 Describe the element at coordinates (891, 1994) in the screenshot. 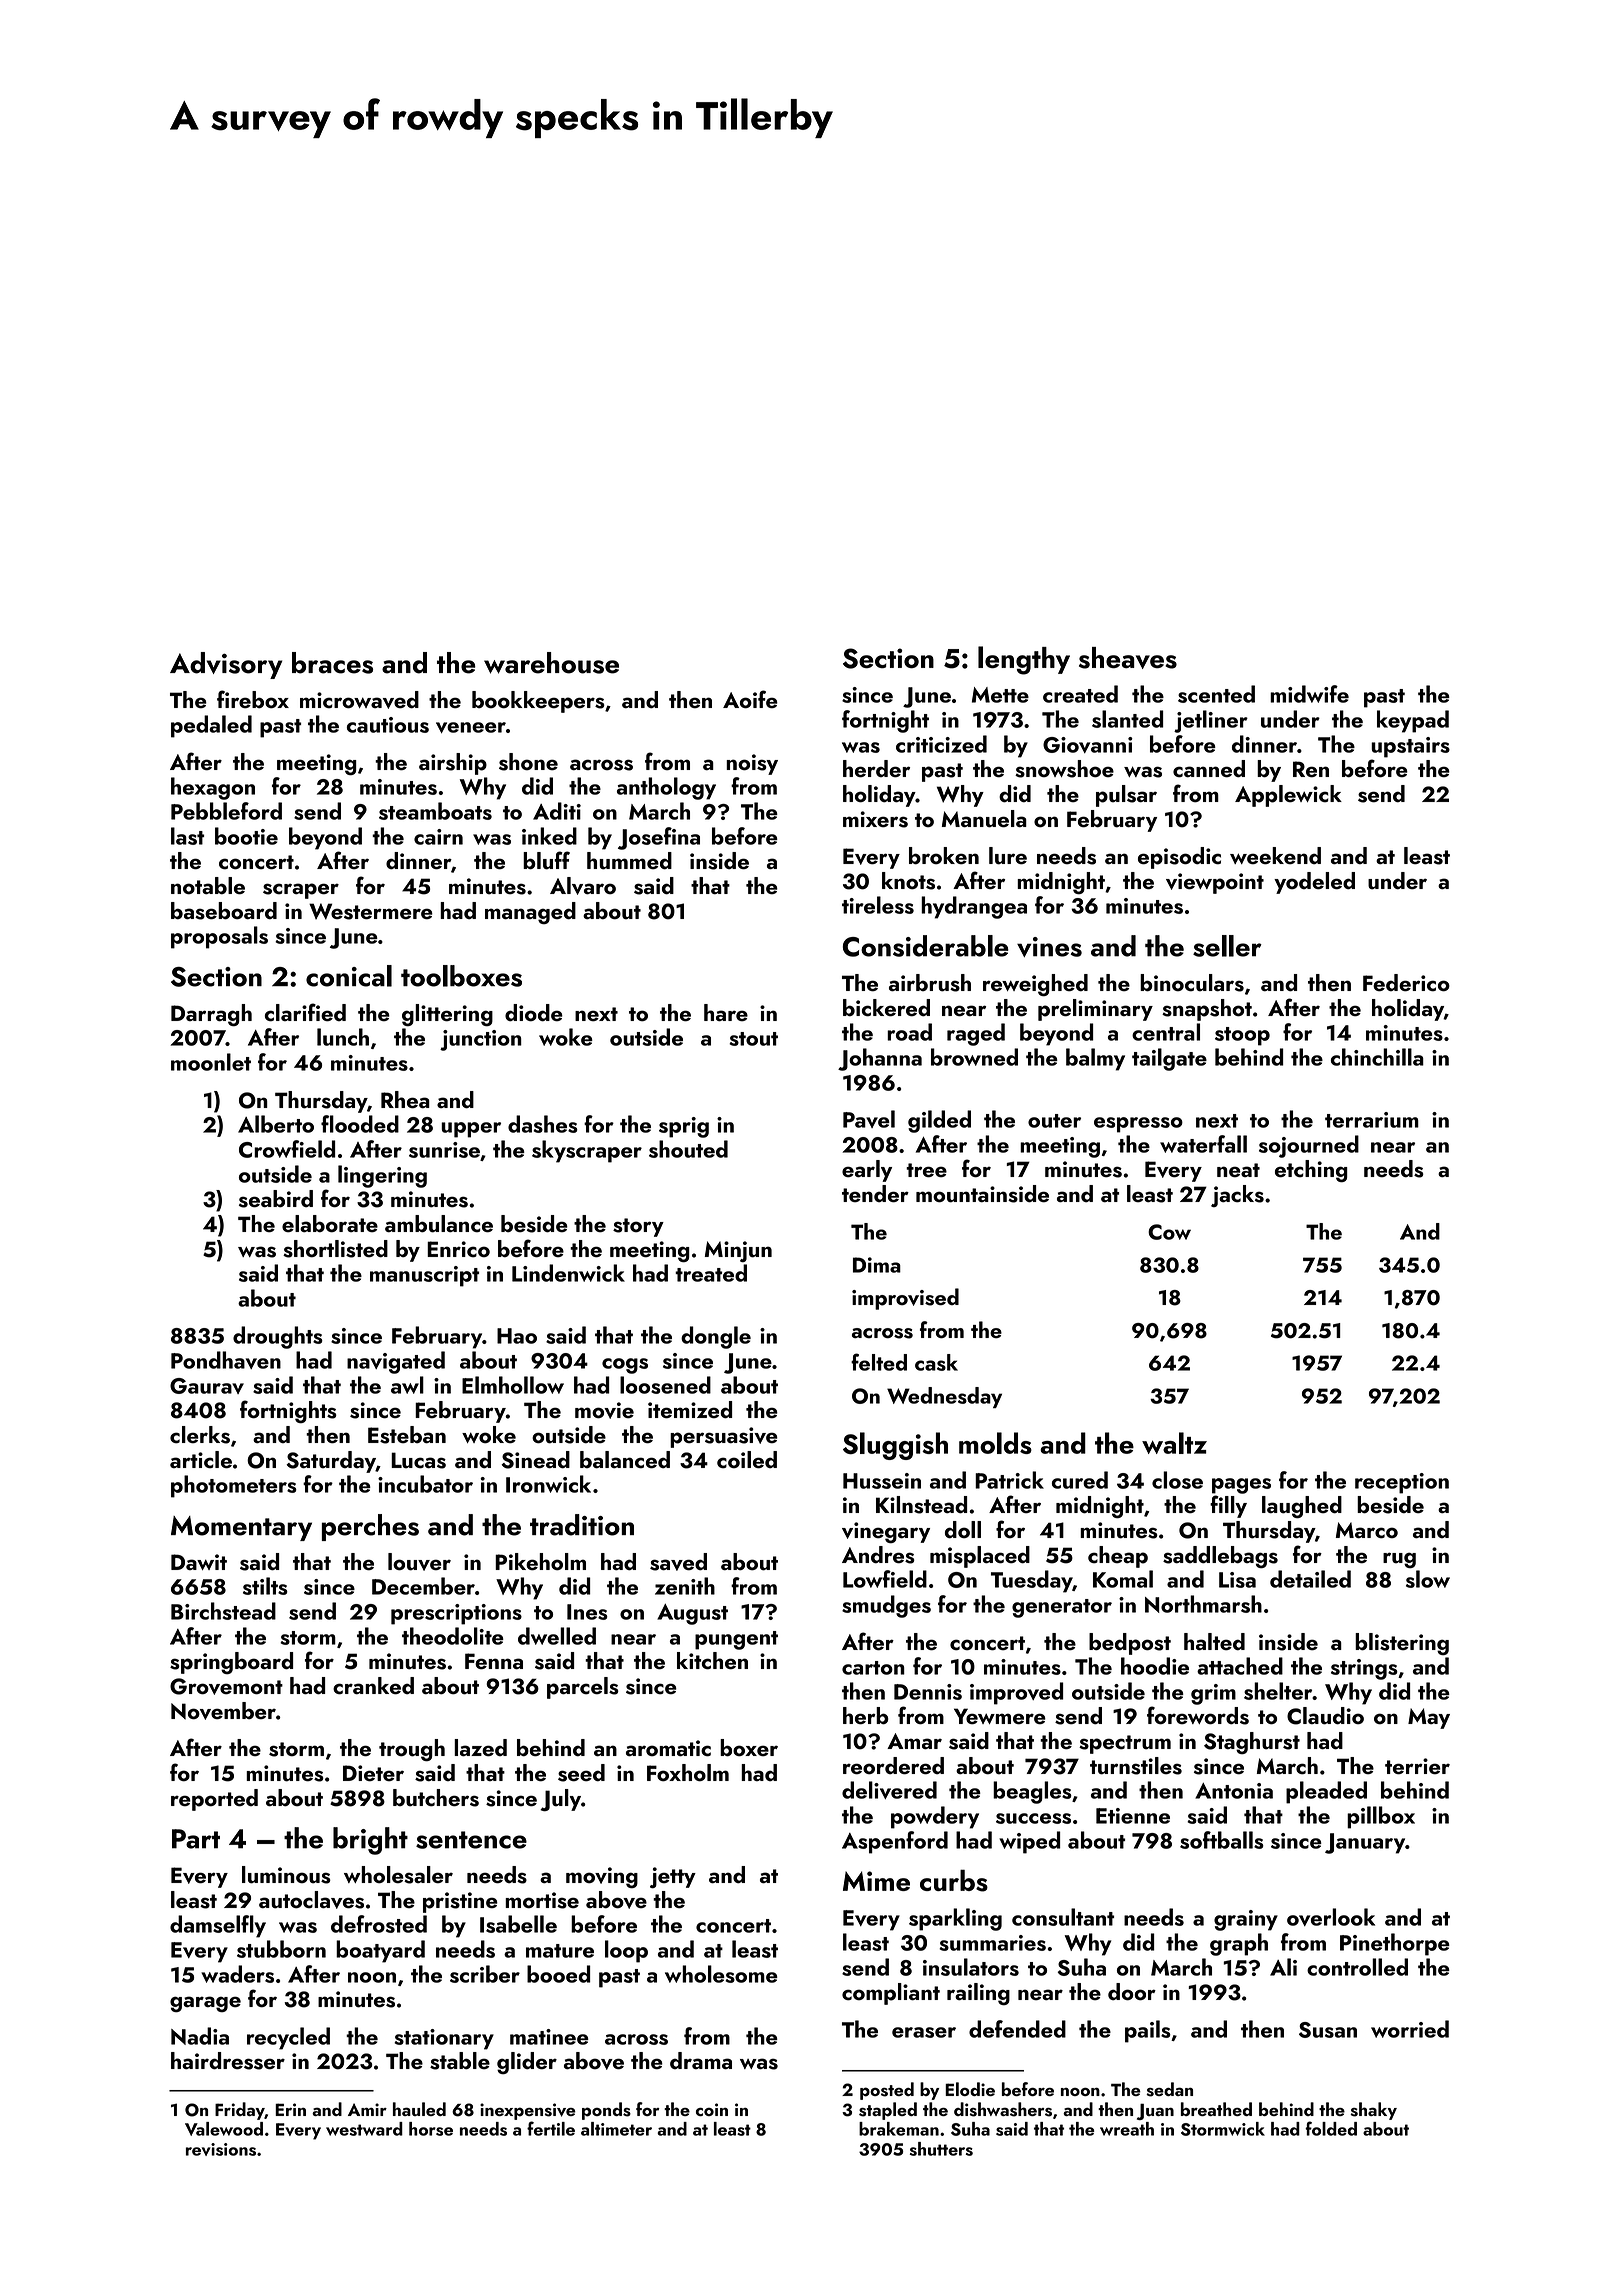

I see `compliant` at that location.
